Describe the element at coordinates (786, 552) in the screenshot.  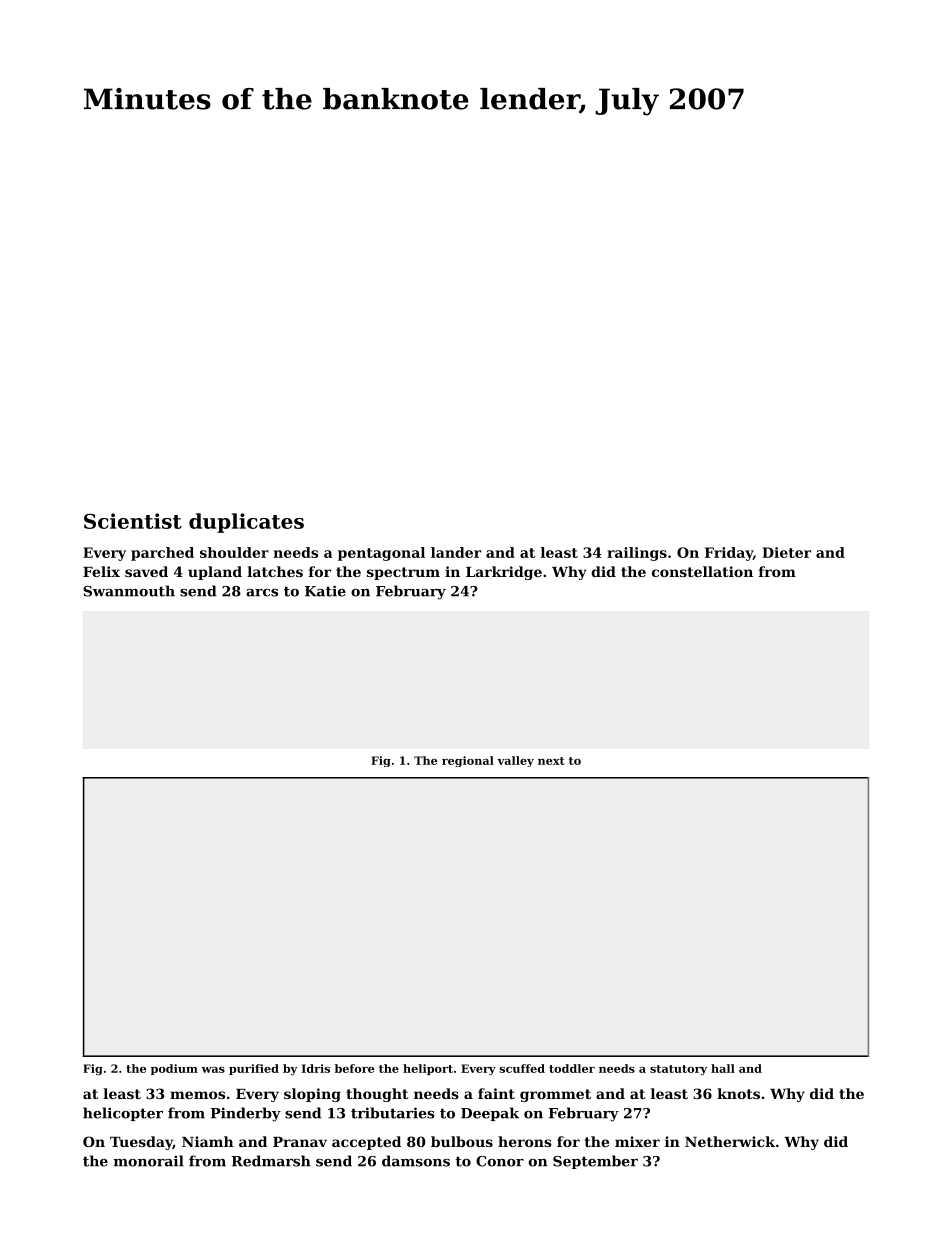
I see `Dieter` at that location.
